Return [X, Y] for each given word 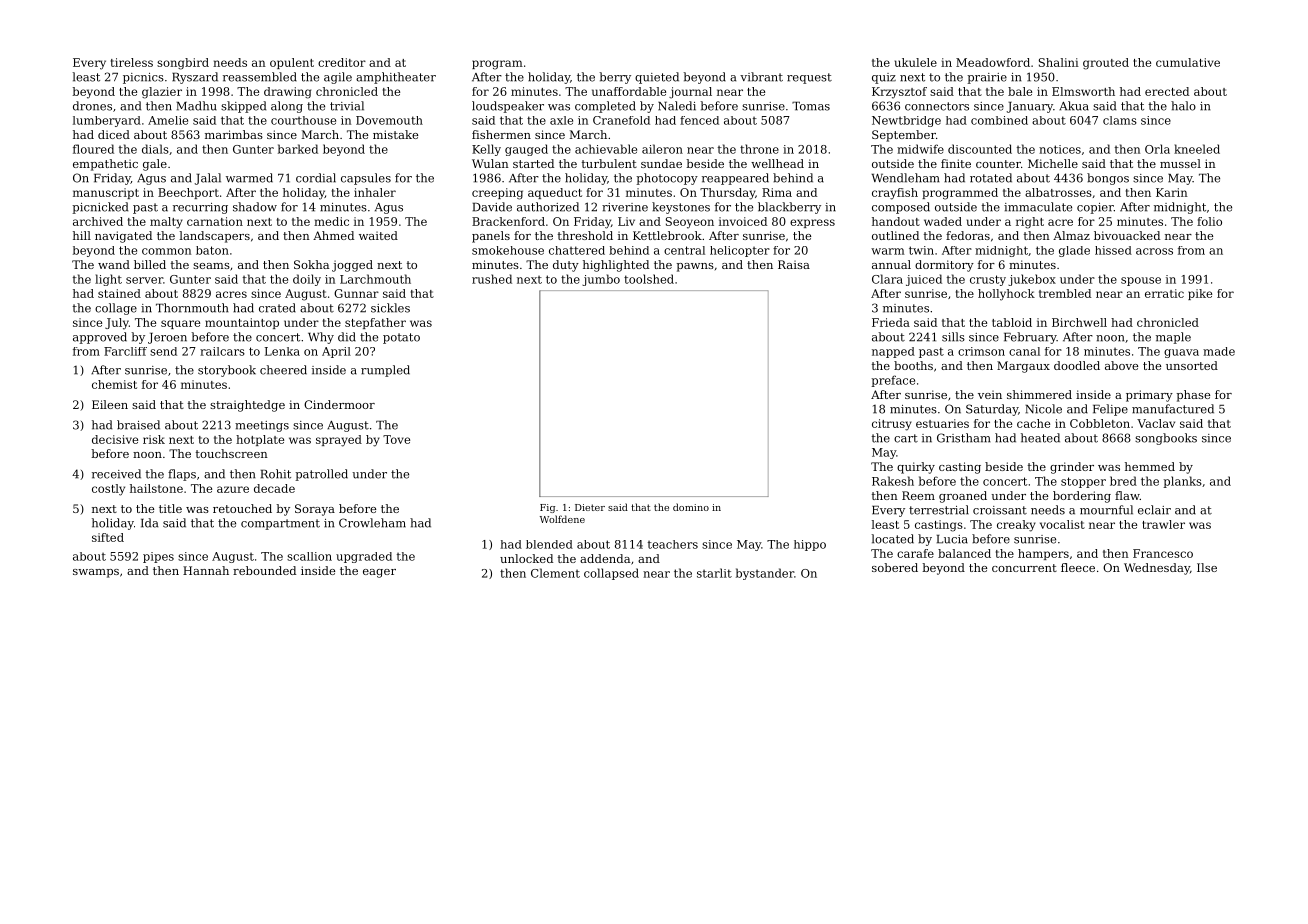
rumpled [385, 371]
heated [1040, 438]
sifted [108, 537]
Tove [396, 439]
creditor [342, 62]
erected [1167, 91]
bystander [765, 574]
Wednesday [1157, 569]
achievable [606, 149]
